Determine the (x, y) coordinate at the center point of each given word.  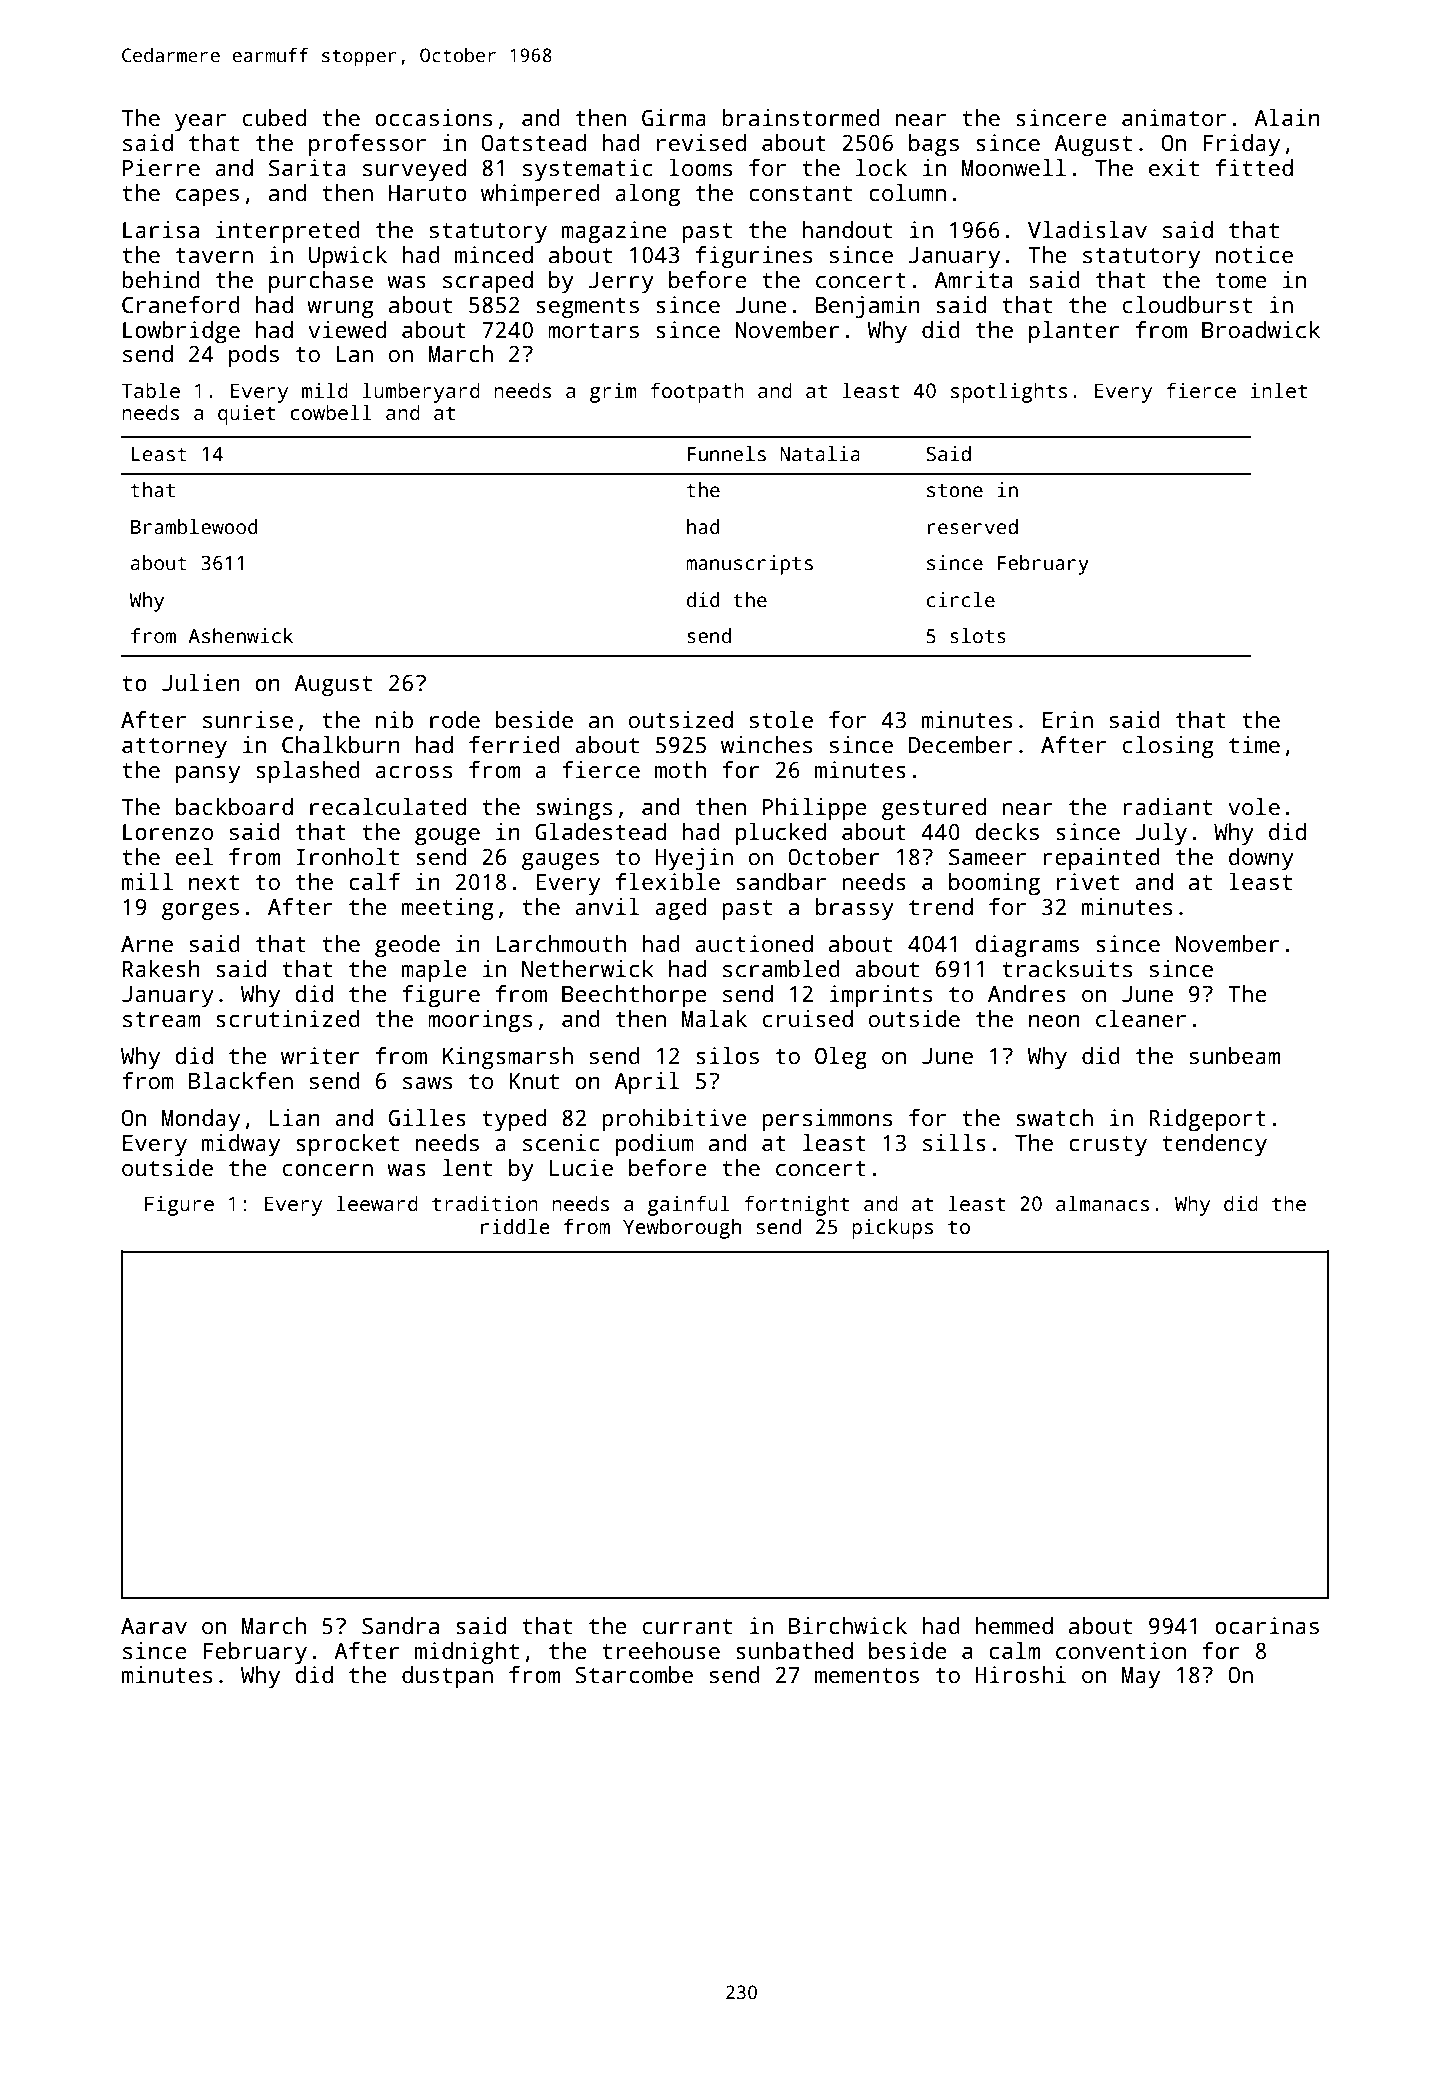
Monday (201, 1120)
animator (1174, 118)
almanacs (1102, 1203)
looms (700, 168)
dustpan (447, 1677)
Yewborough (682, 1228)
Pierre (161, 168)
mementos (867, 1676)
